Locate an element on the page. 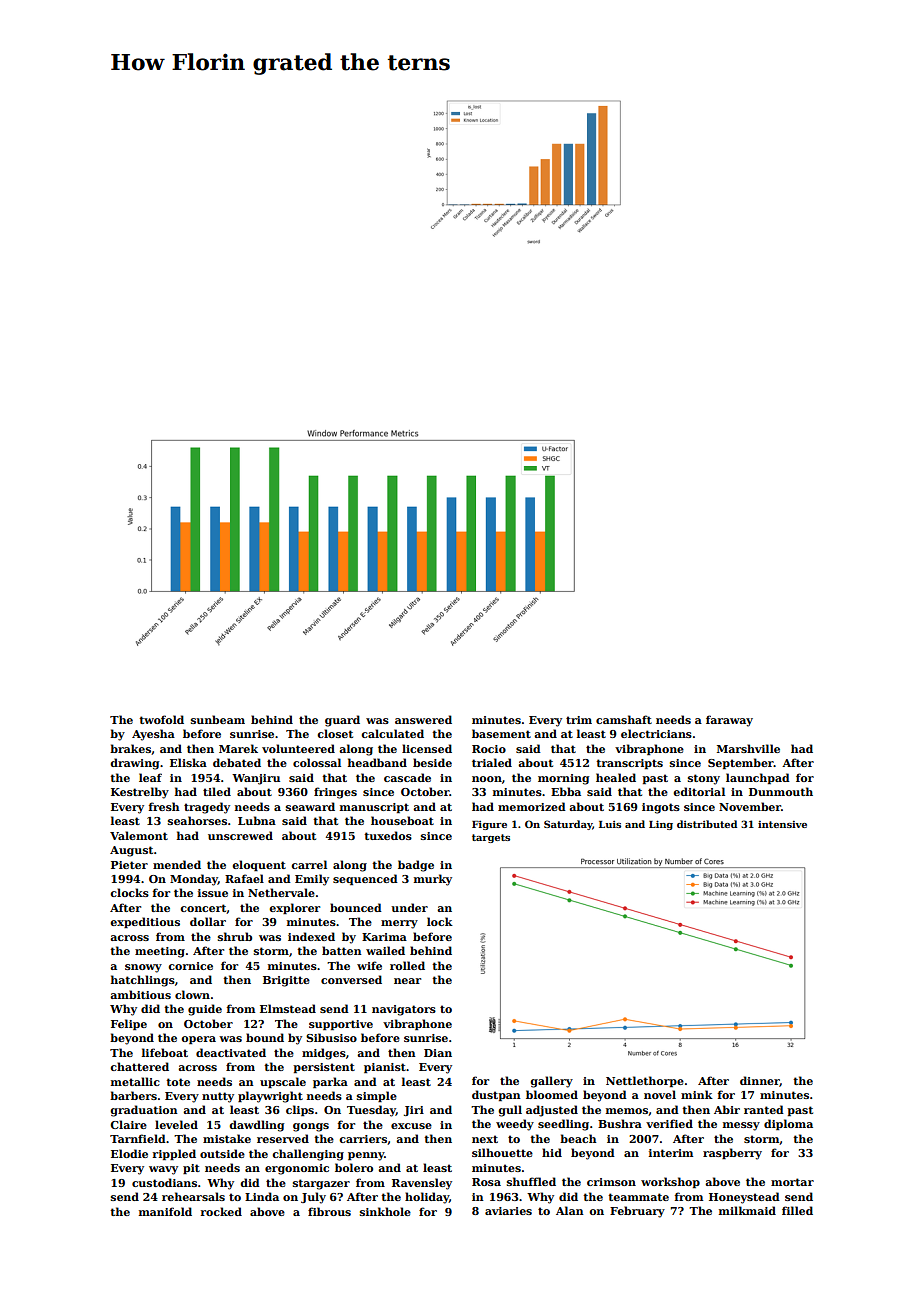 The height and width of the image is (1308, 924). dinner is located at coordinates (760, 1081).
